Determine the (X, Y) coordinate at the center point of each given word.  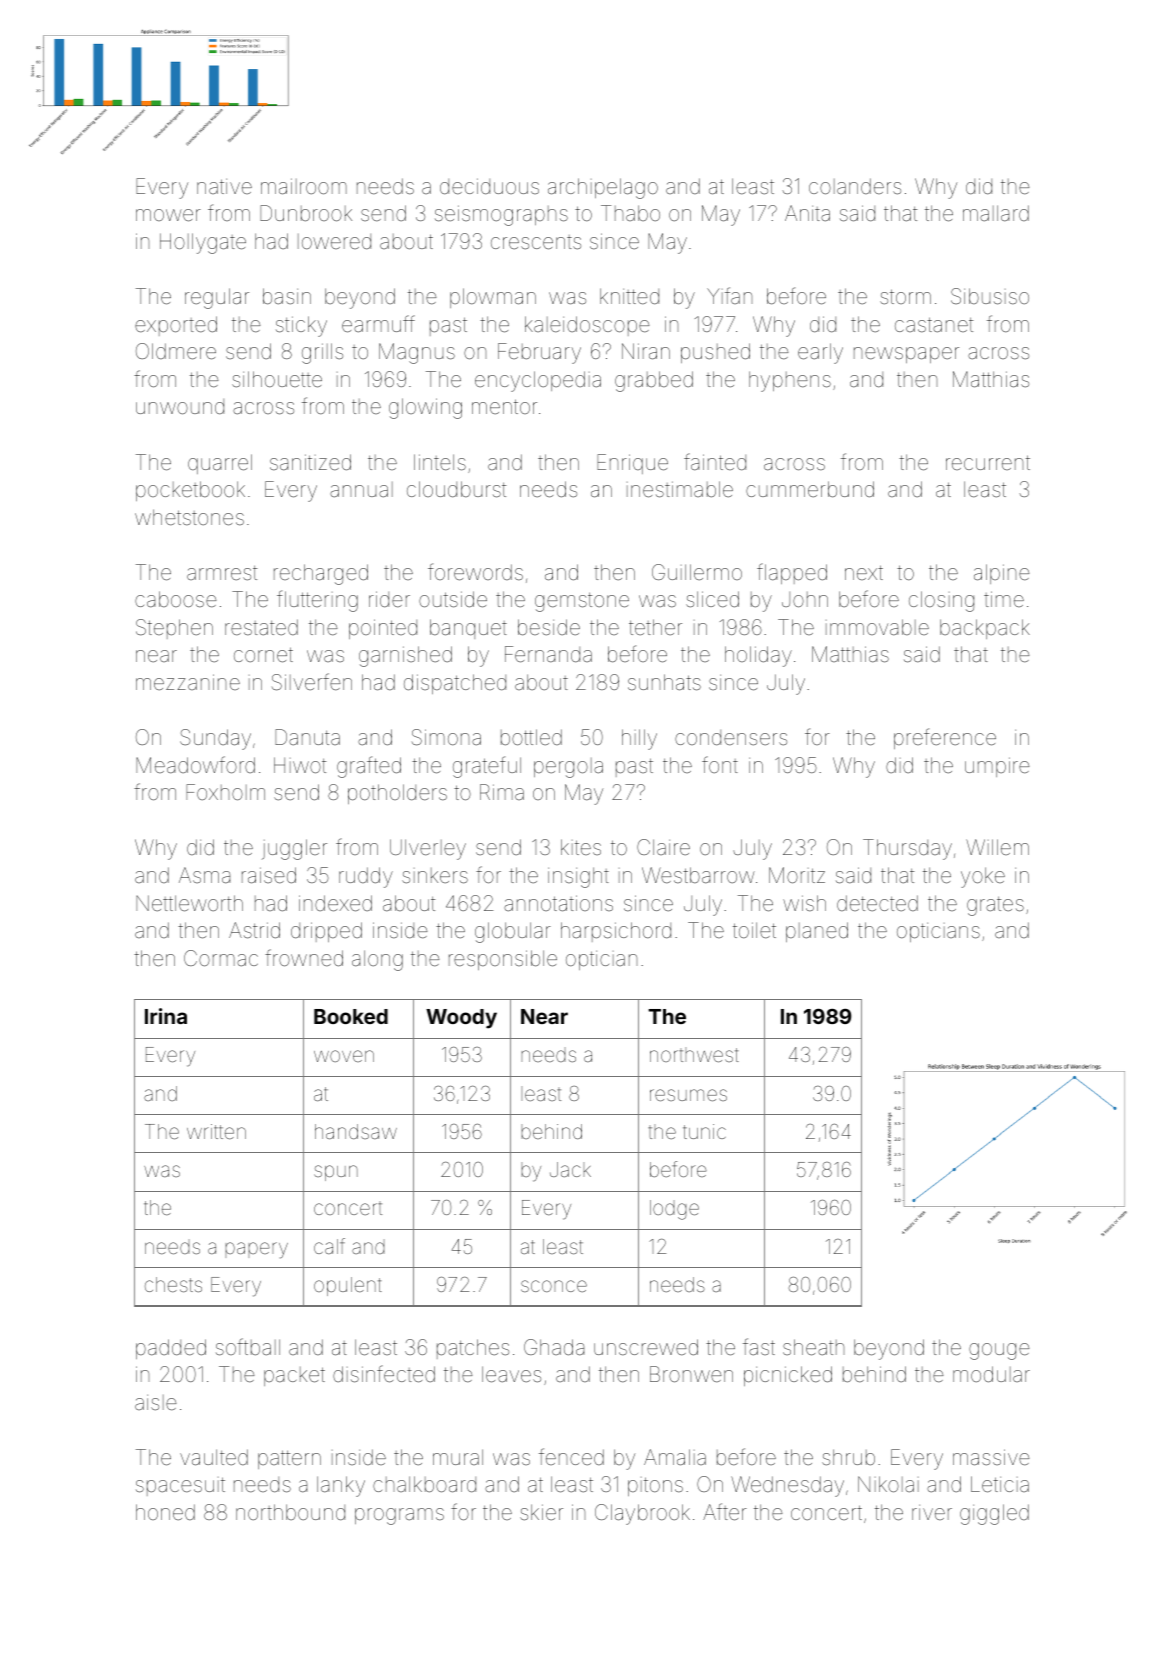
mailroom (304, 186)
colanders (855, 186)
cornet (263, 655)
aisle (156, 1403)
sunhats (664, 682)
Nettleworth (189, 903)
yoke (983, 877)
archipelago (603, 188)
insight (578, 877)
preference (945, 738)
